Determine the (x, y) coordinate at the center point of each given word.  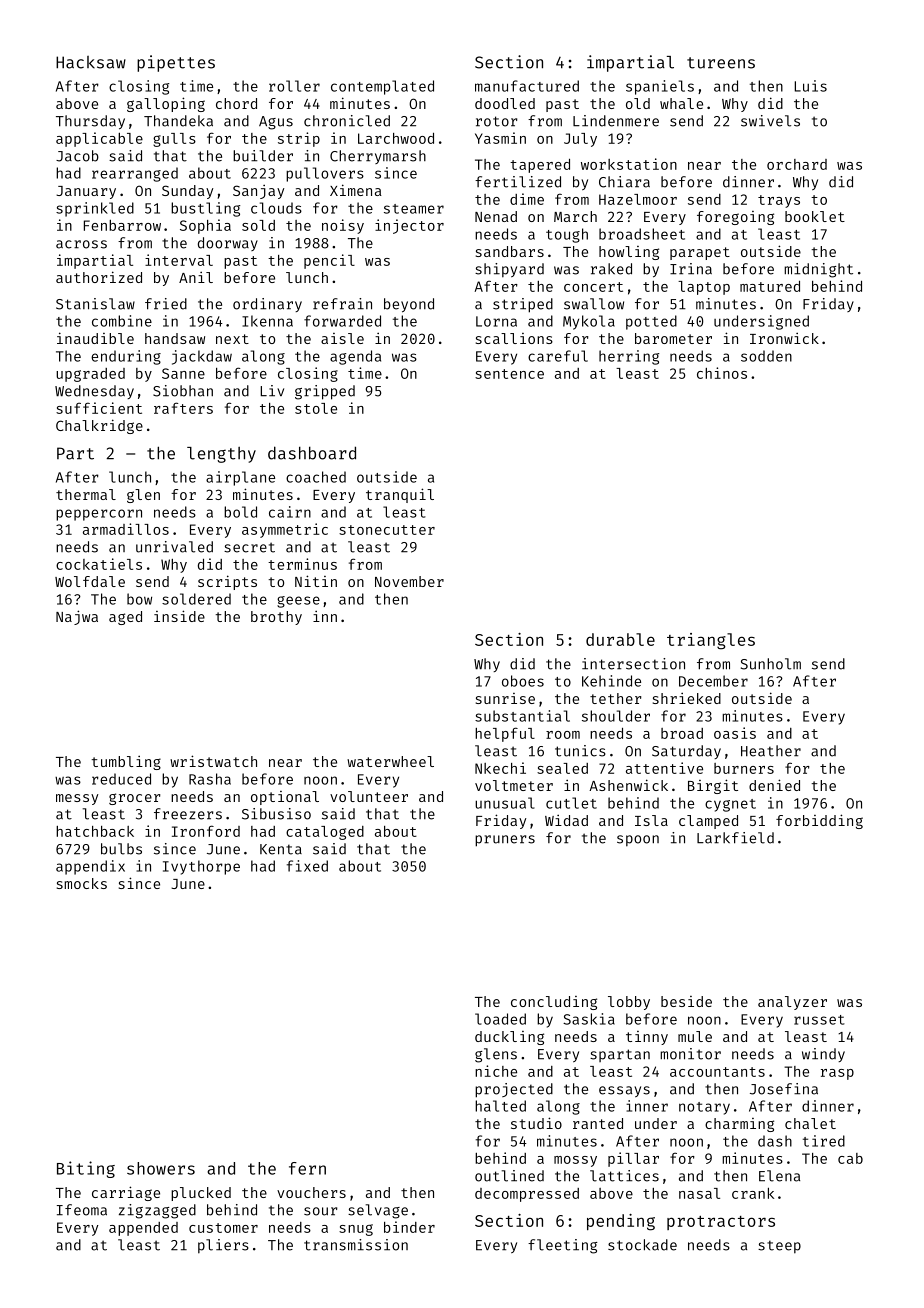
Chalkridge (99, 426)
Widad (566, 820)
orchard (797, 164)
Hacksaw (91, 62)
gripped (325, 392)
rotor (496, 121)
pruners (505, 841)
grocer (134, 799)
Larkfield (735, 838)
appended (143, 1229)
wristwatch (213, 761)
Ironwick (784, 338)
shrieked (687, 698)
